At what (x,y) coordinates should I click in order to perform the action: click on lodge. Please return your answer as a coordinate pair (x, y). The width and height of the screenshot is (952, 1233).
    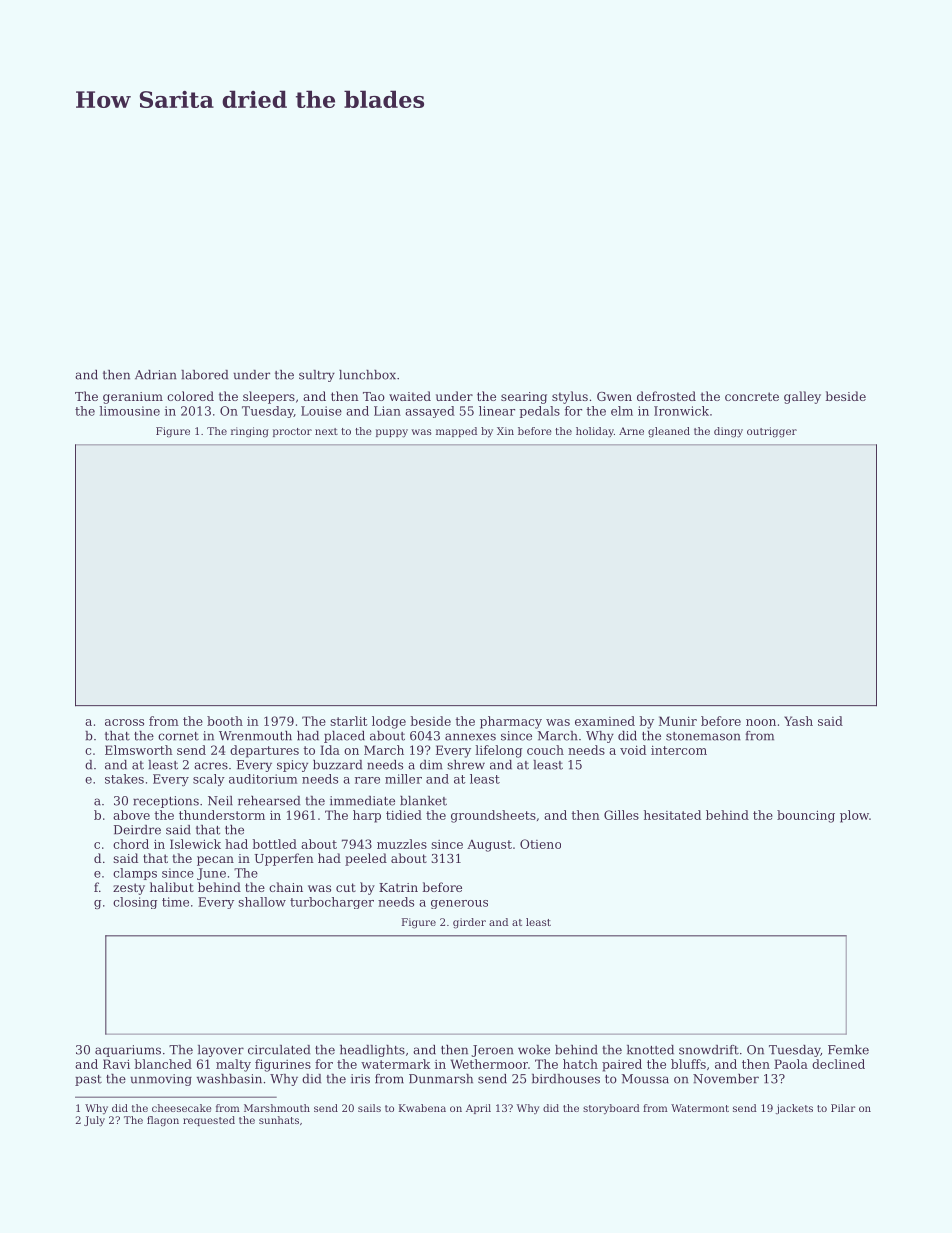
    Looking at the image, I should click on (389, 722).
